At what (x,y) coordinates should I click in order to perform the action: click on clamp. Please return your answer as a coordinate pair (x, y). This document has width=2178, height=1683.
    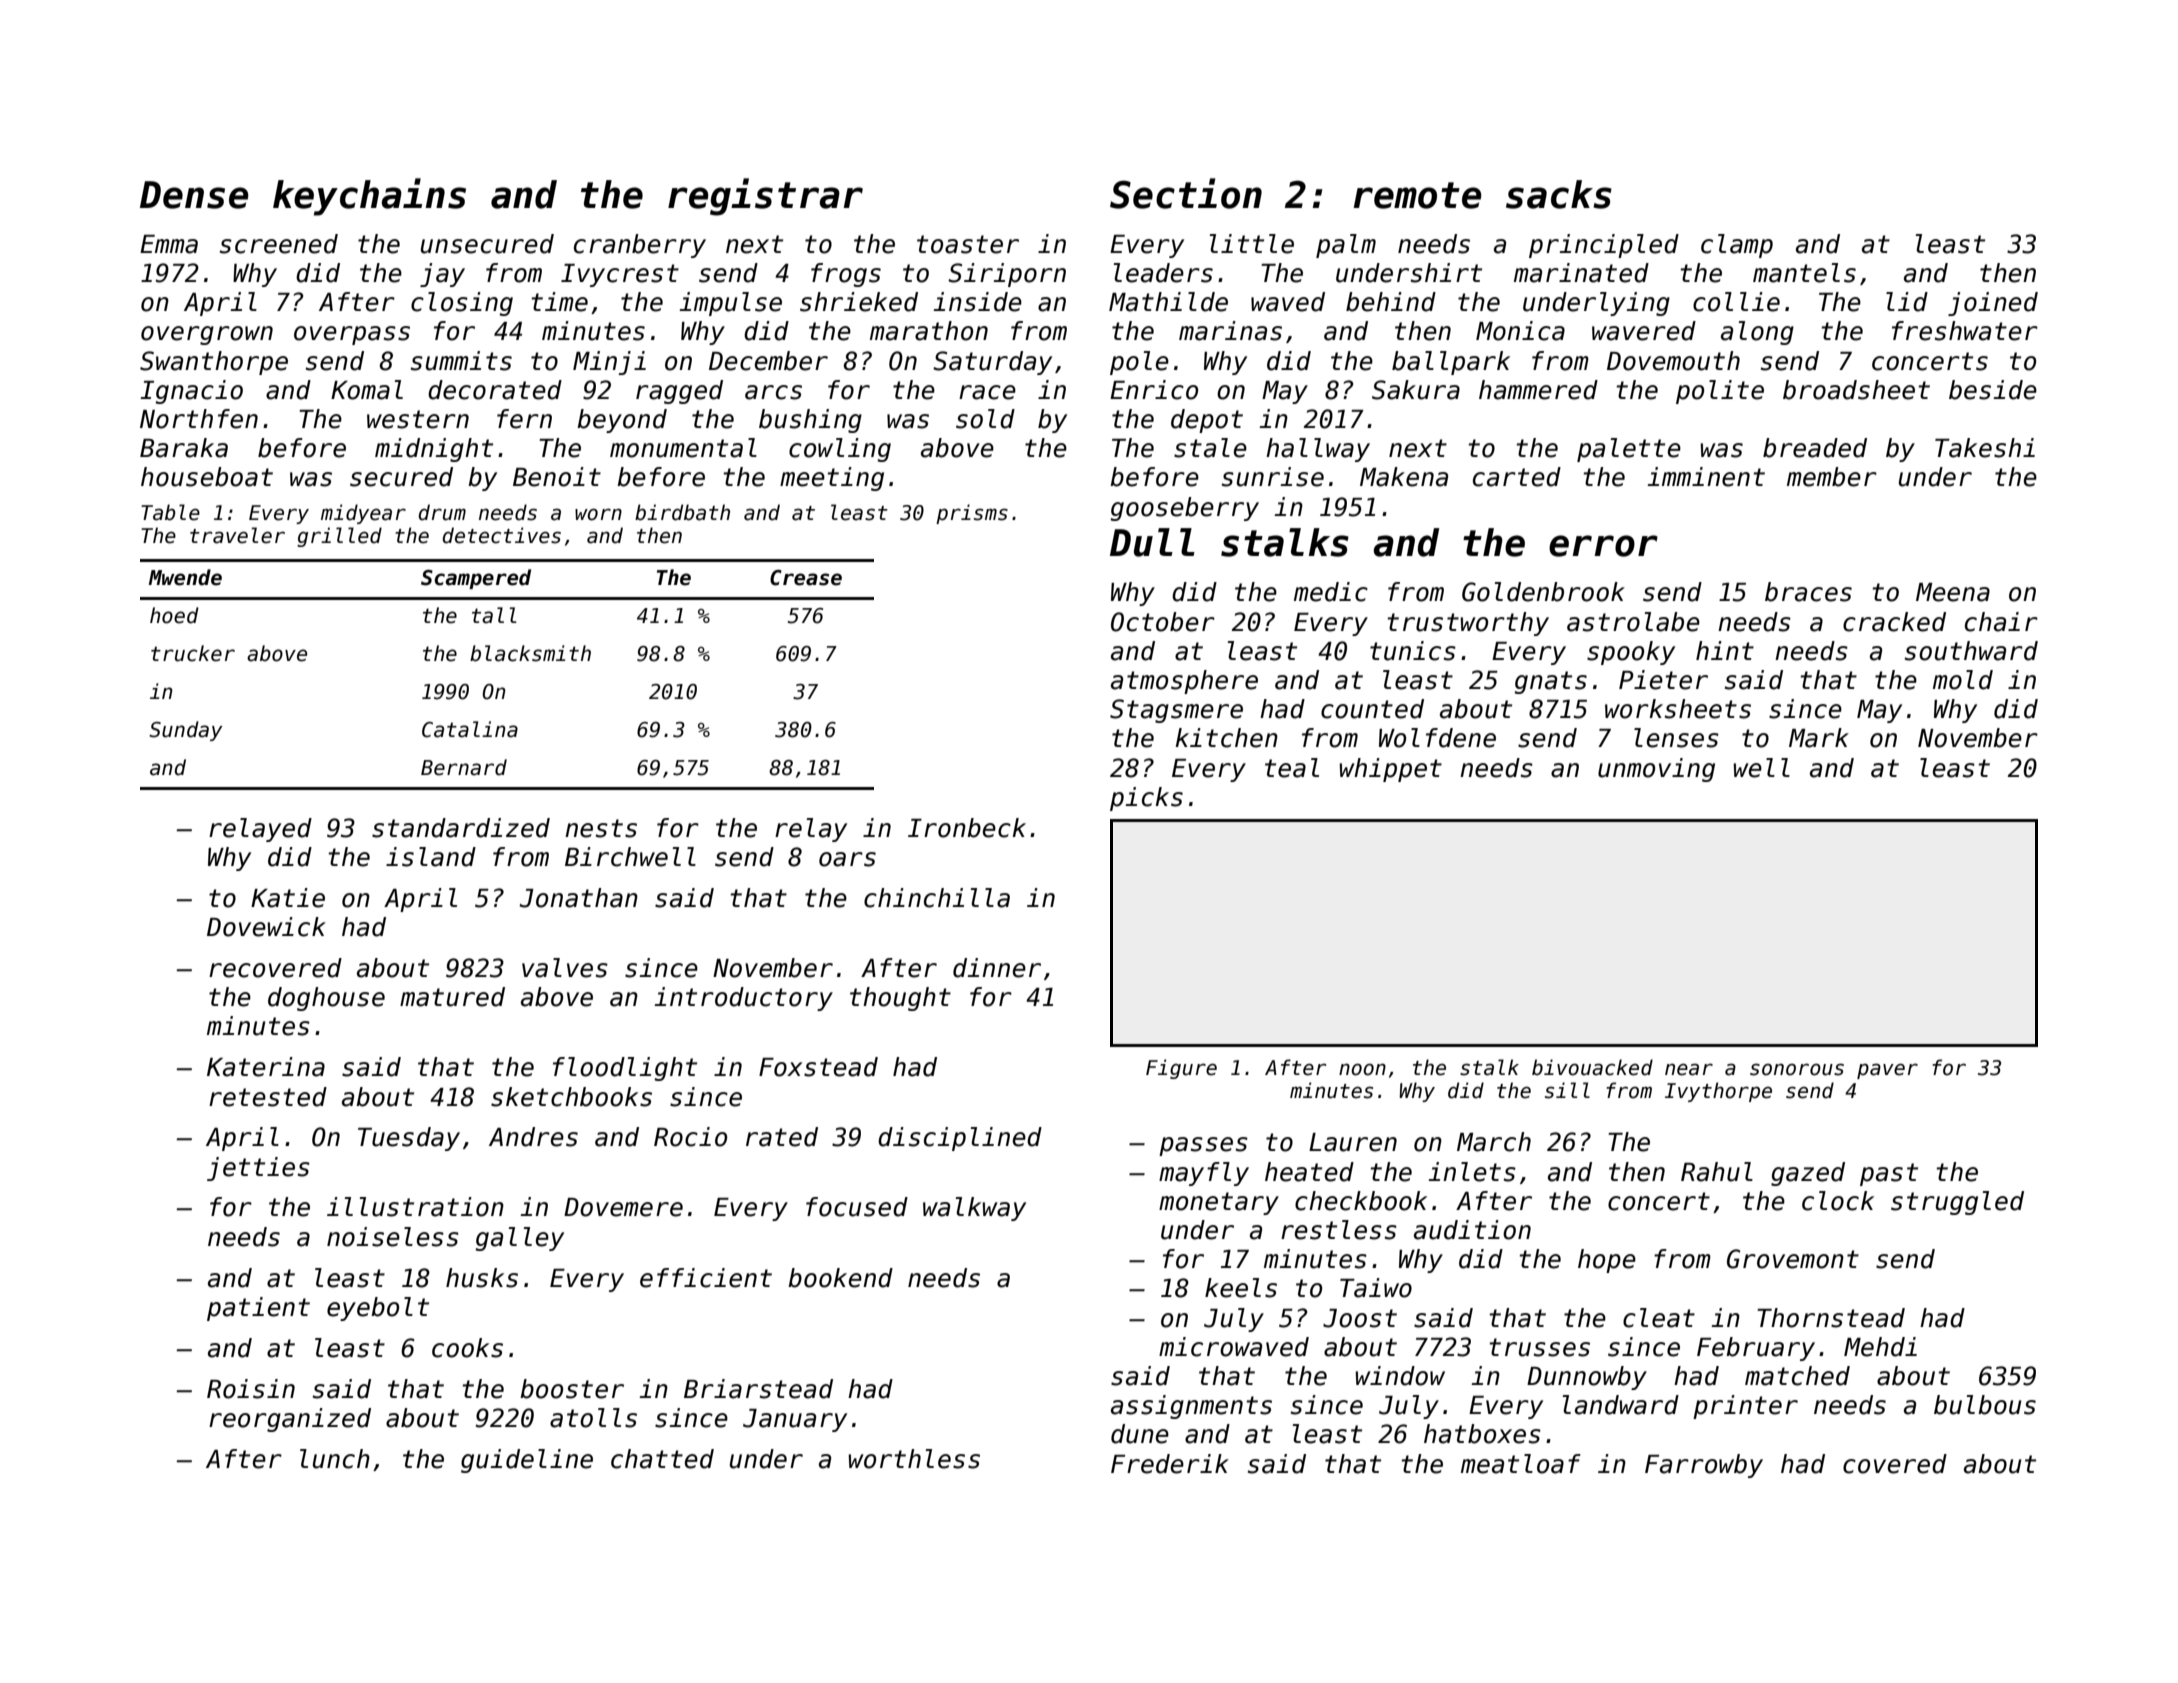
    Looking at the image, I should click on (1737, 246).
